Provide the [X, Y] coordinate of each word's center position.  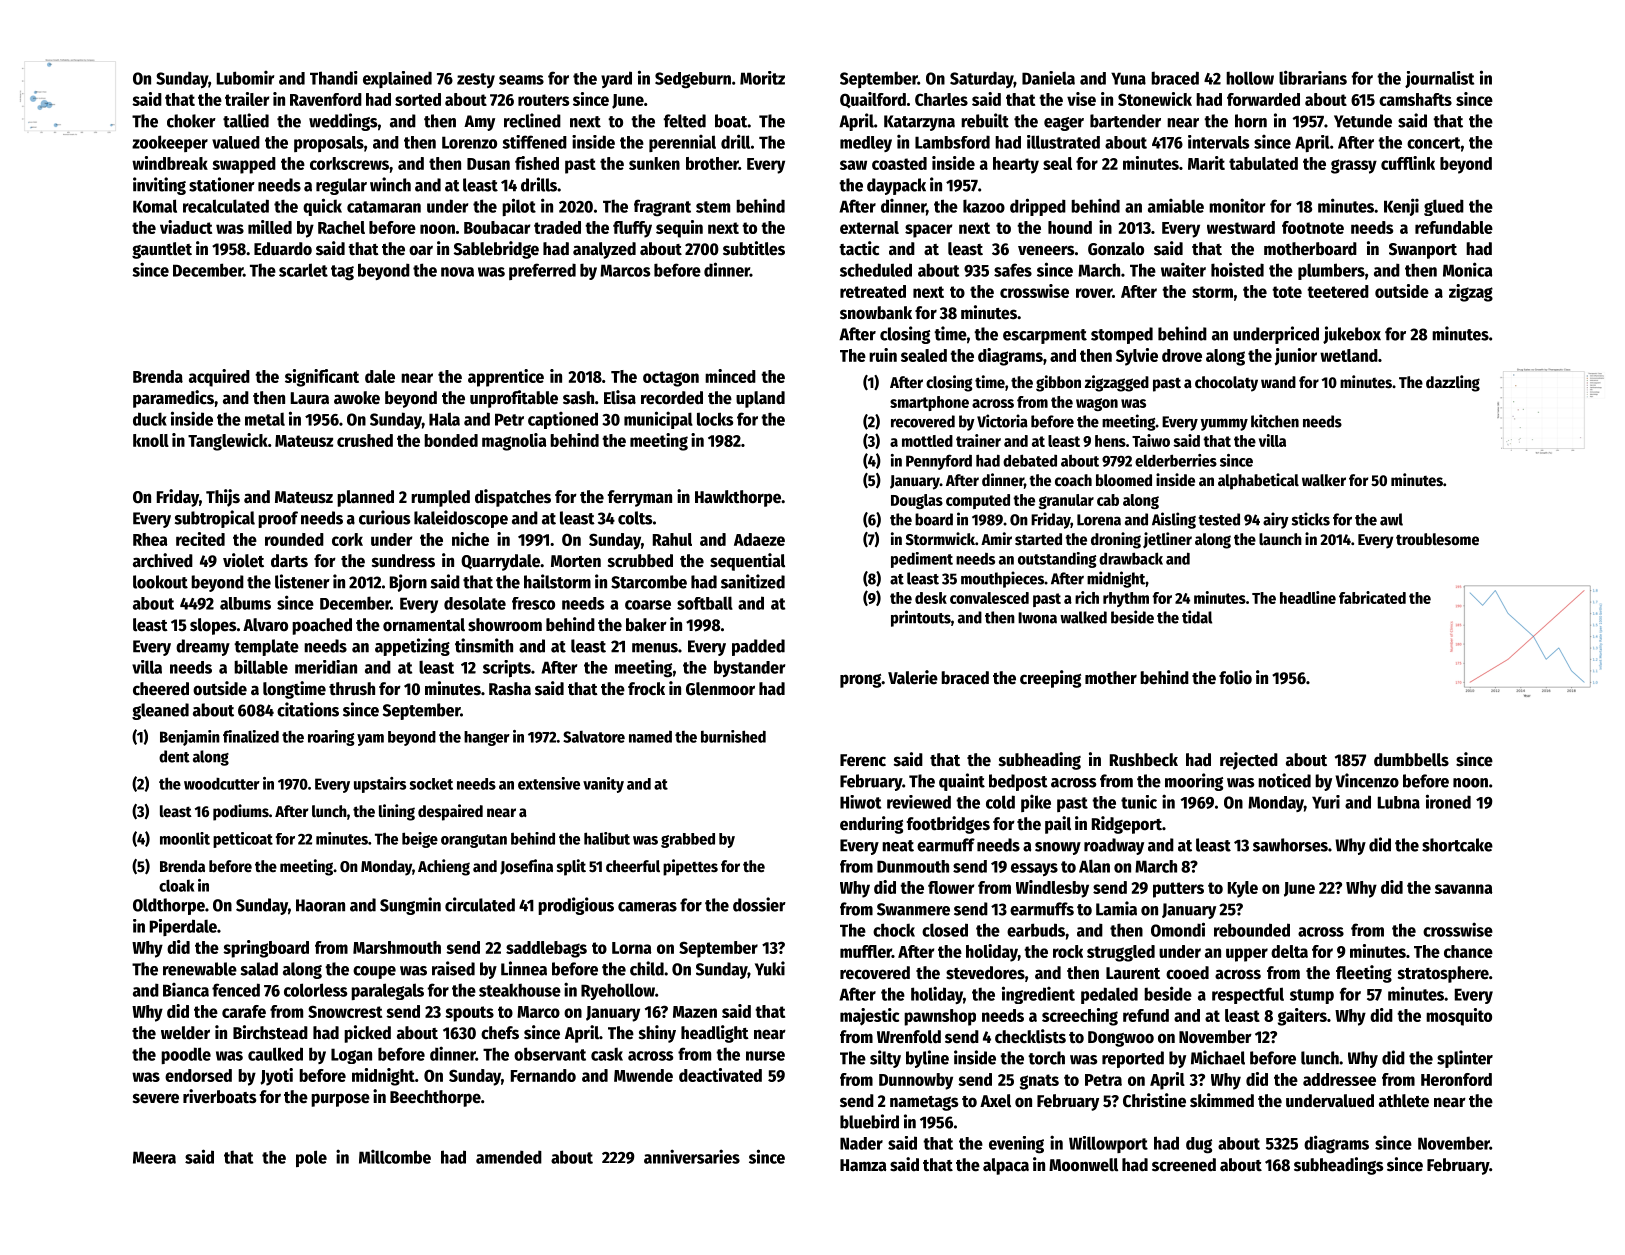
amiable [1176, 206]
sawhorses [1290, 845]
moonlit [185, 838]
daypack [896, 186]
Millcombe [395, 1157]
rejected [1249, 761]
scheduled [876, 270]
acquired [219, 378]
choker [191, 121]
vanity [603, 785]
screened [1184, 1165]
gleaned [160, 711]
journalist [1439, 79]
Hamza [863, 1165]
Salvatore [594, 737]
